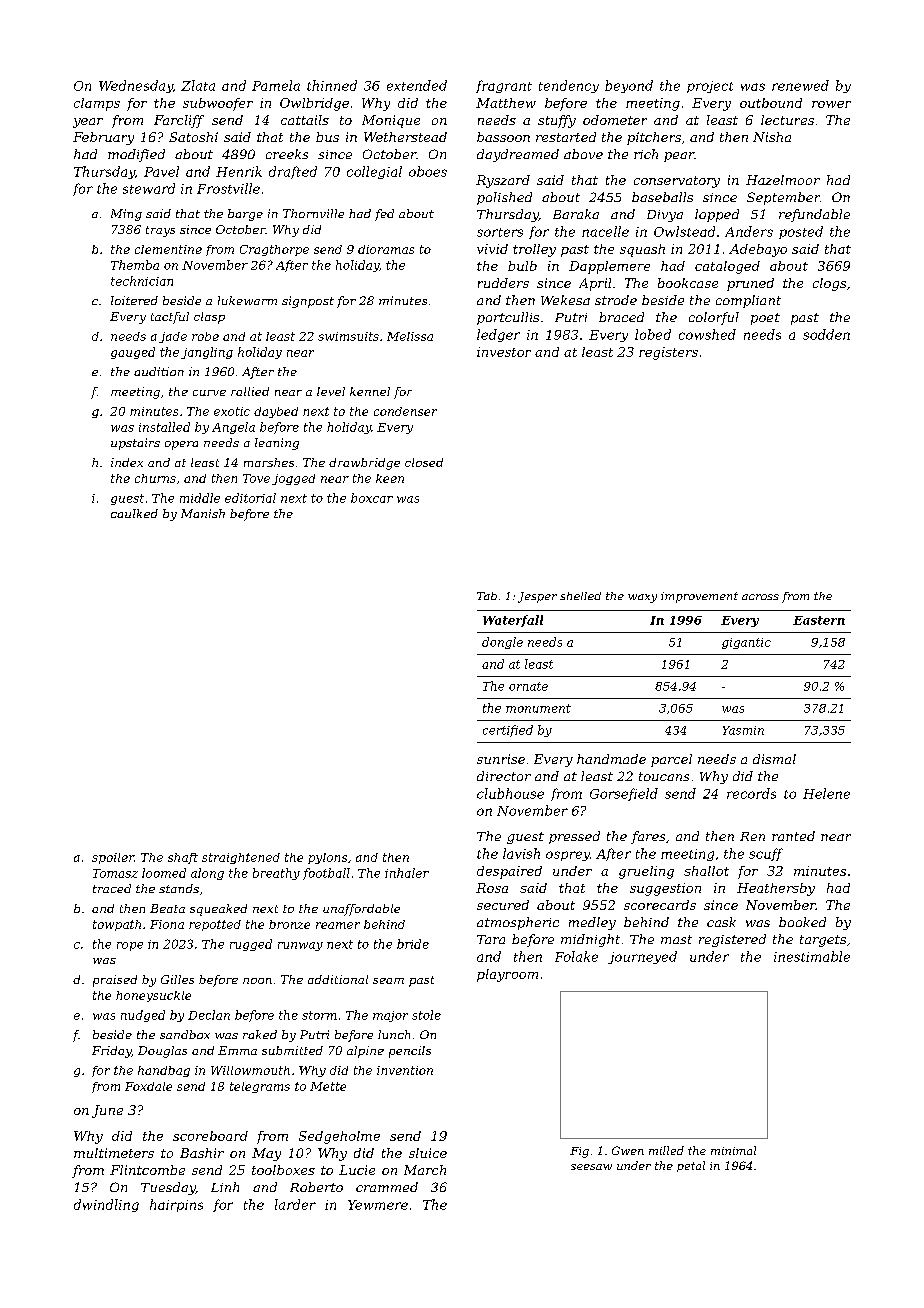 This screenshot has width=924, height=1308. What do you see at coordinates (503, 137) in the screenshot?
I see `bassoon` at bounding box center [503, 137].
